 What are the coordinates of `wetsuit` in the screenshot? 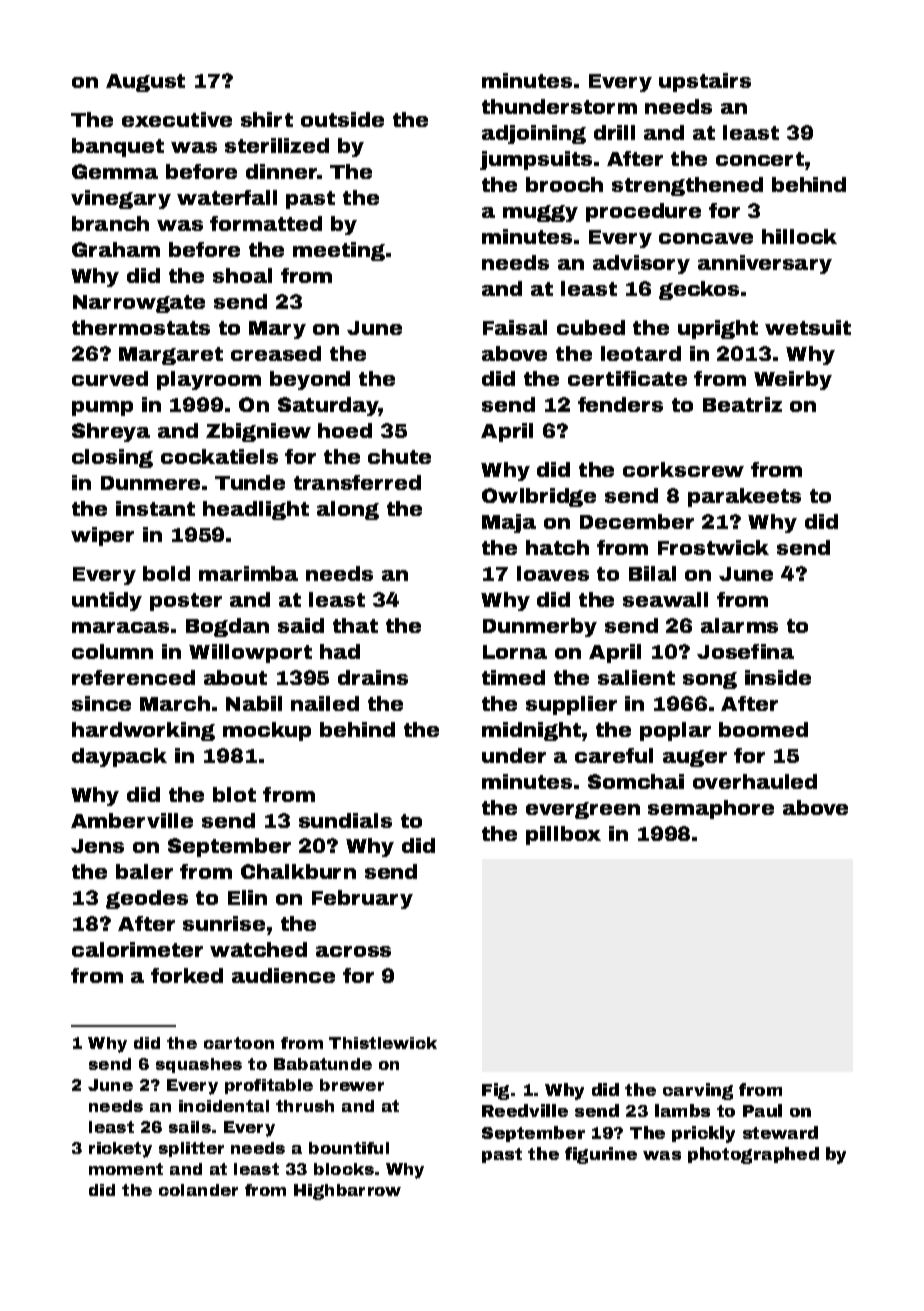 It's located at (808, 327).
